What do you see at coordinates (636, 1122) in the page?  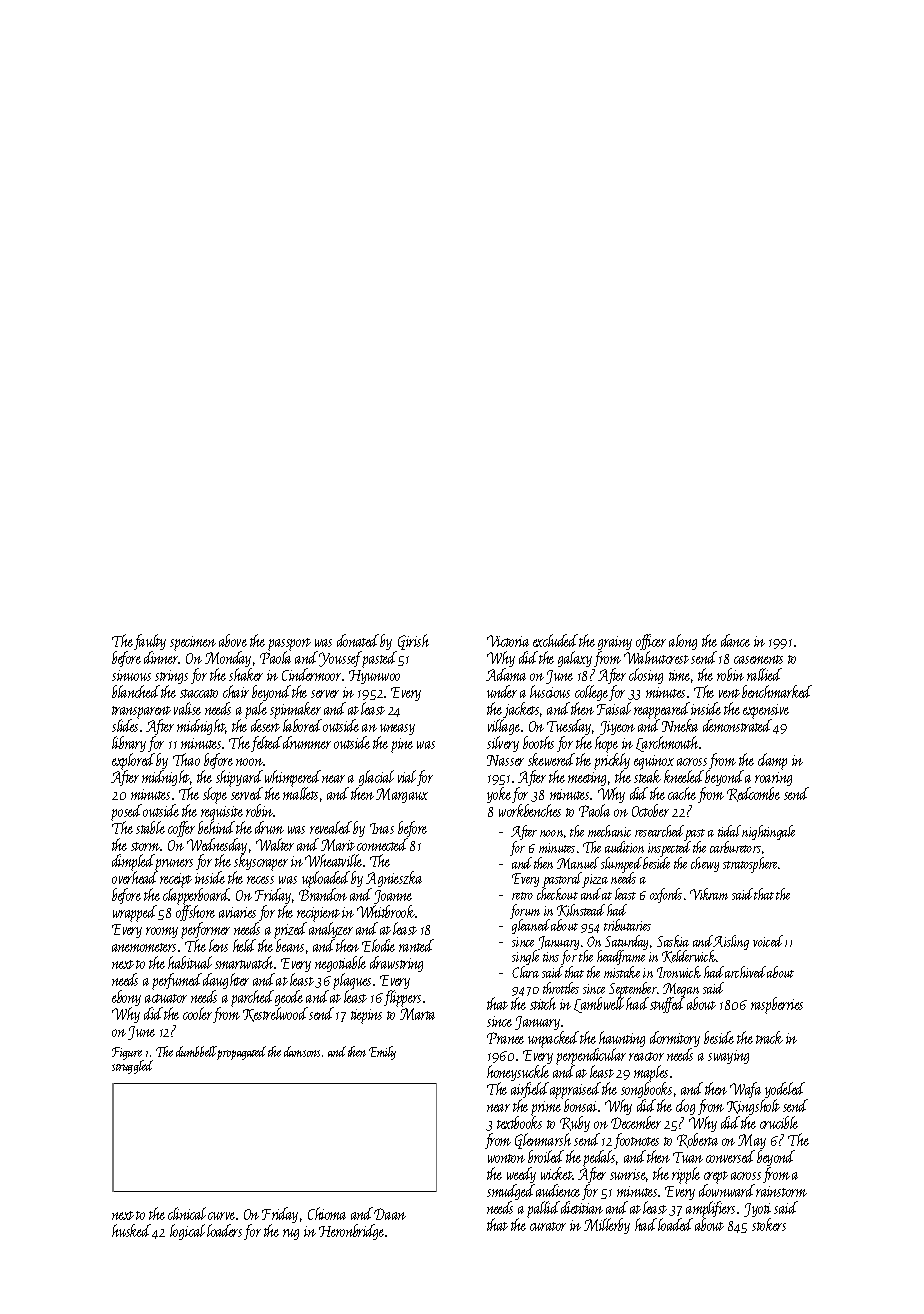 I see `December` at bounding box center [636, 1122].
